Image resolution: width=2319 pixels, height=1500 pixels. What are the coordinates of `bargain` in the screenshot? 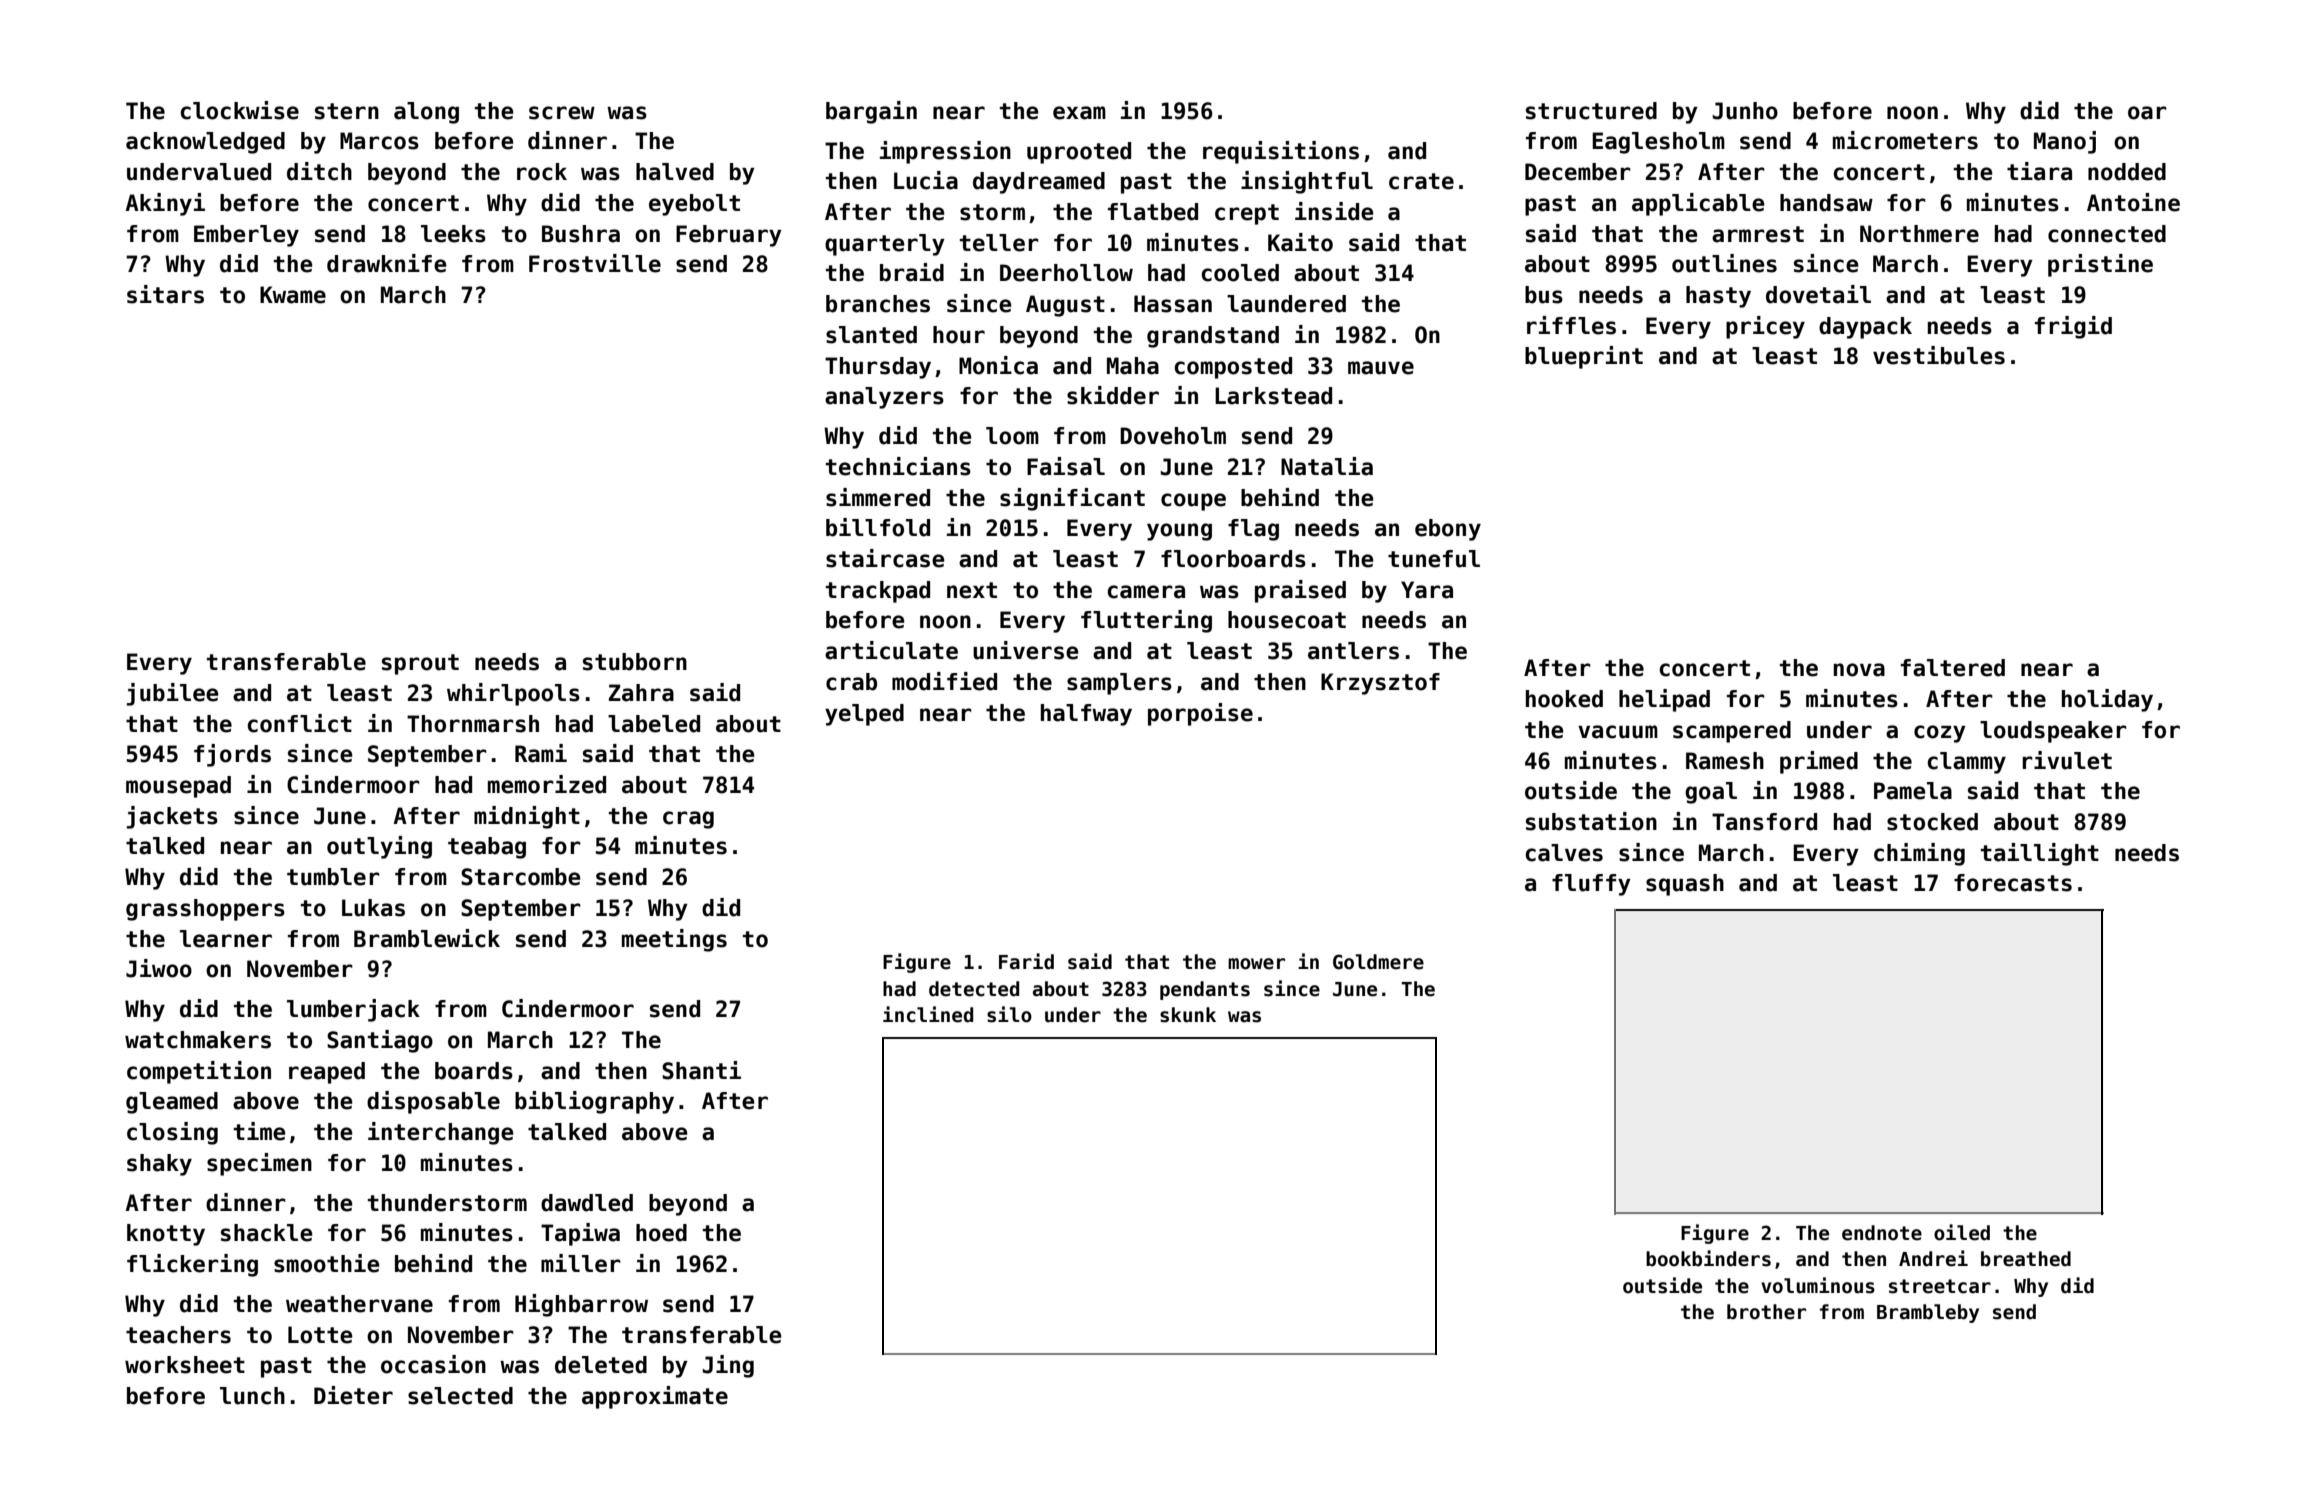 It's located at (871, 112).
